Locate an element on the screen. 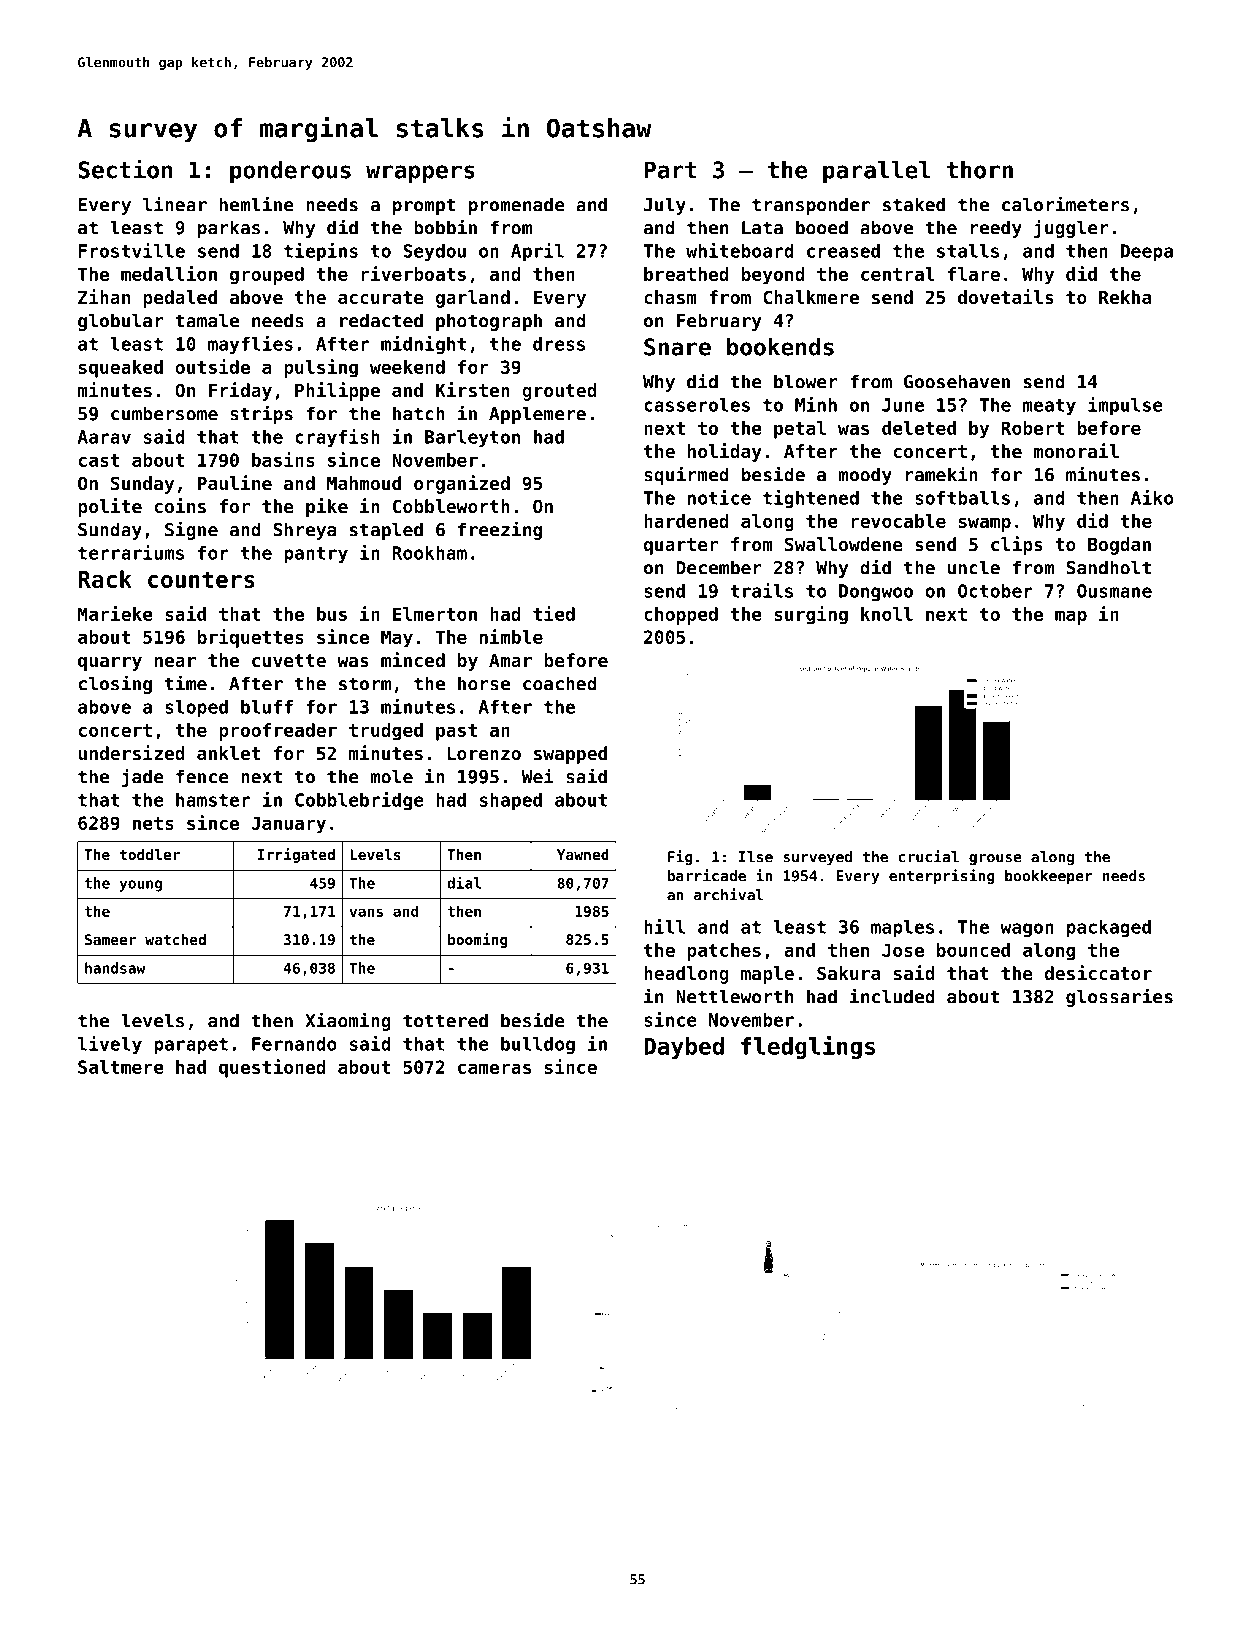 This screenshot has width=1259, height=1630. knoll is located at coordinates (887, 614).
